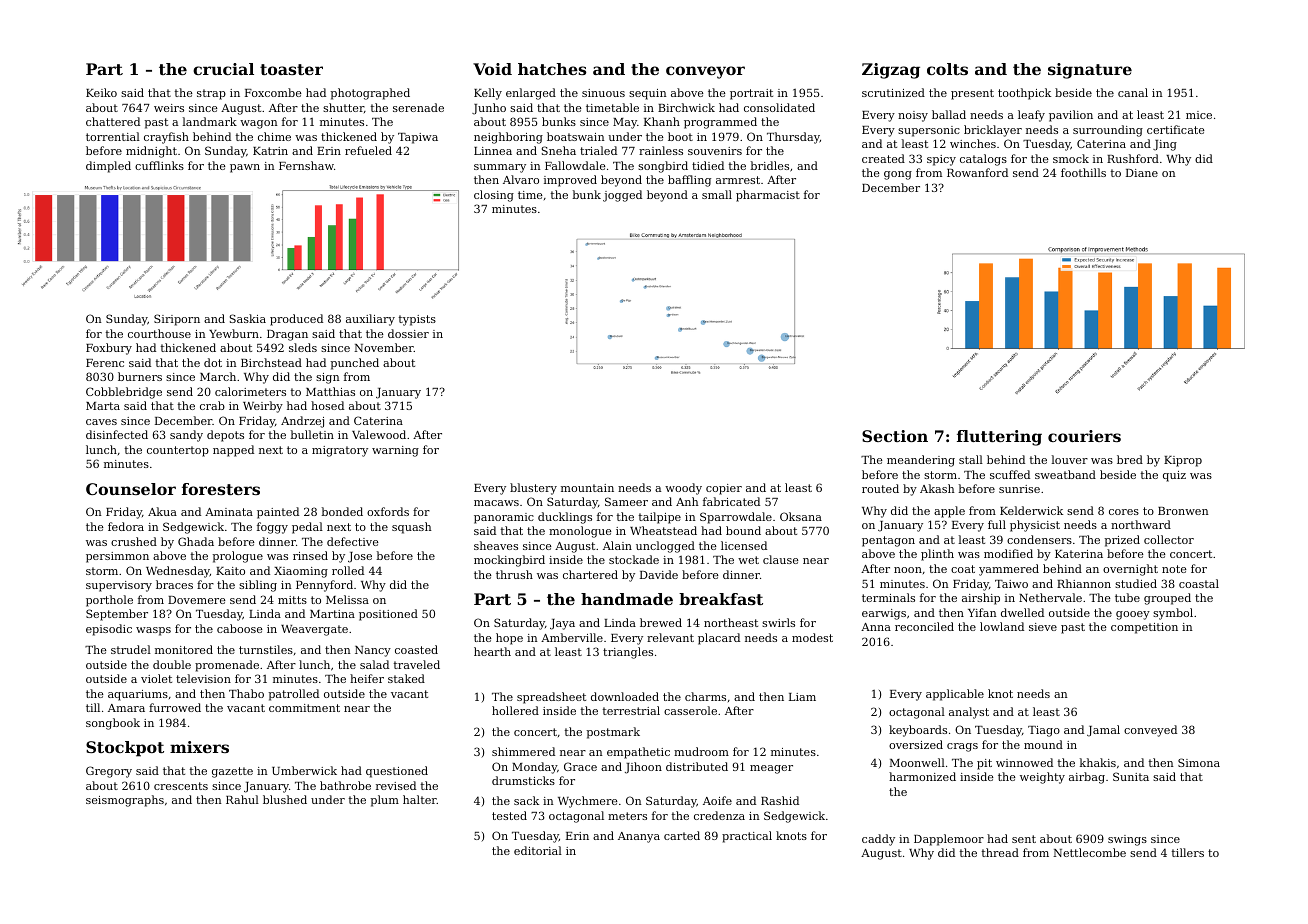  Describe the element at coordinates (523, 780) in the document. I see `drumsticks` at that location.
